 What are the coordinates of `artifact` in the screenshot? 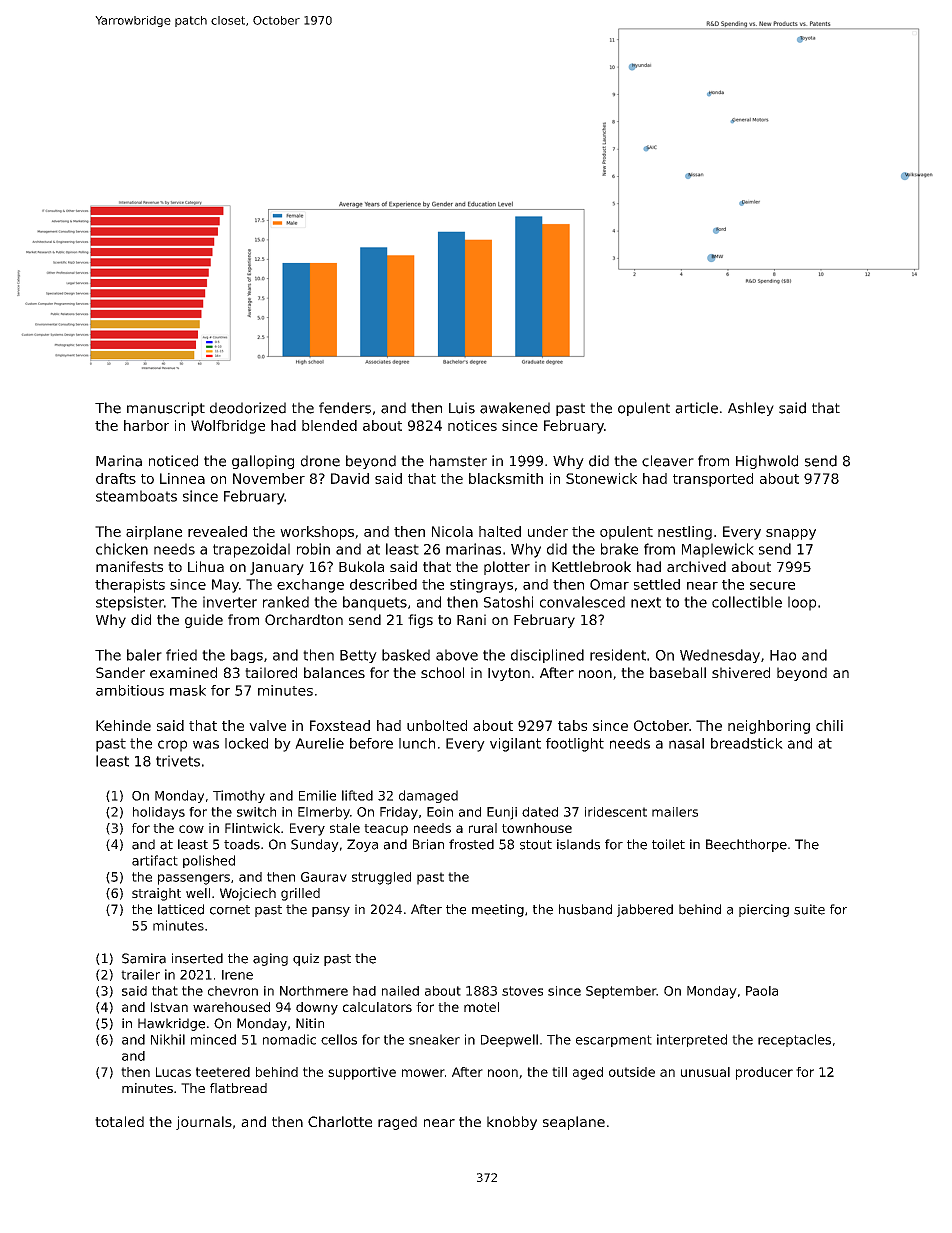 It's located at (155, 860).
